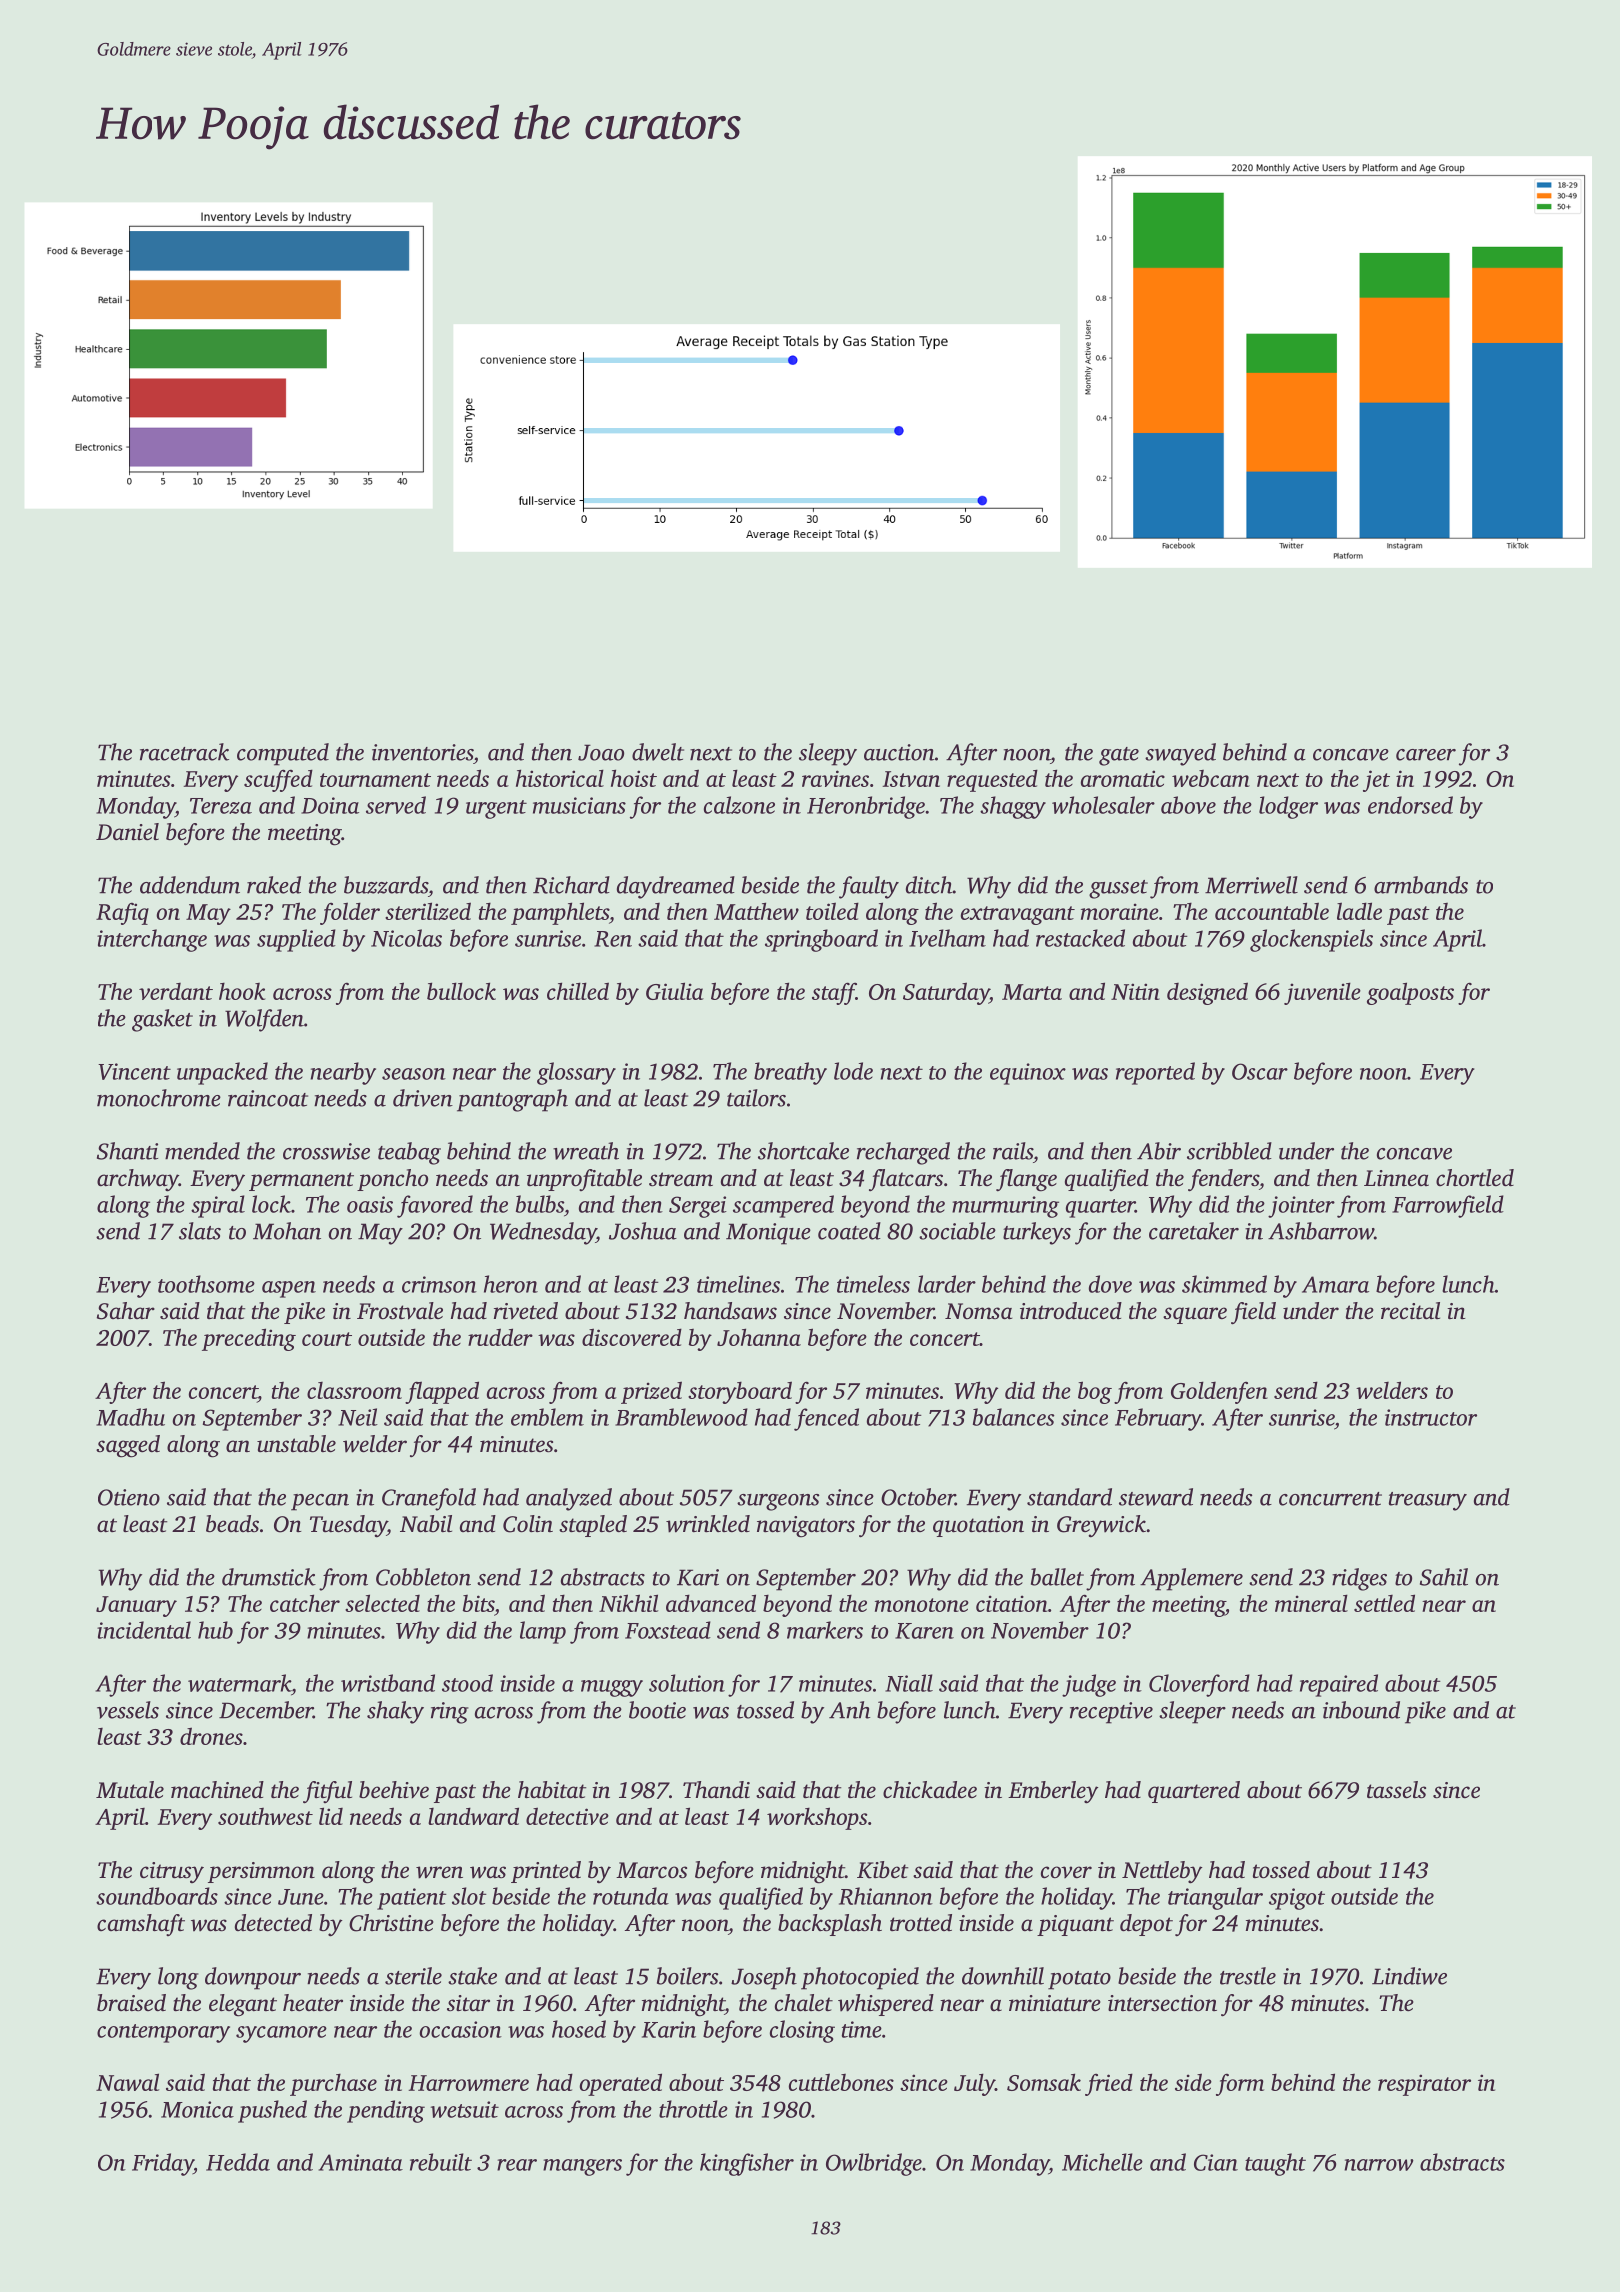 This image has width=1620, height=2292. Describe the element at coordinates (126, 1311) in the image. I see `Sahar` at that location.
